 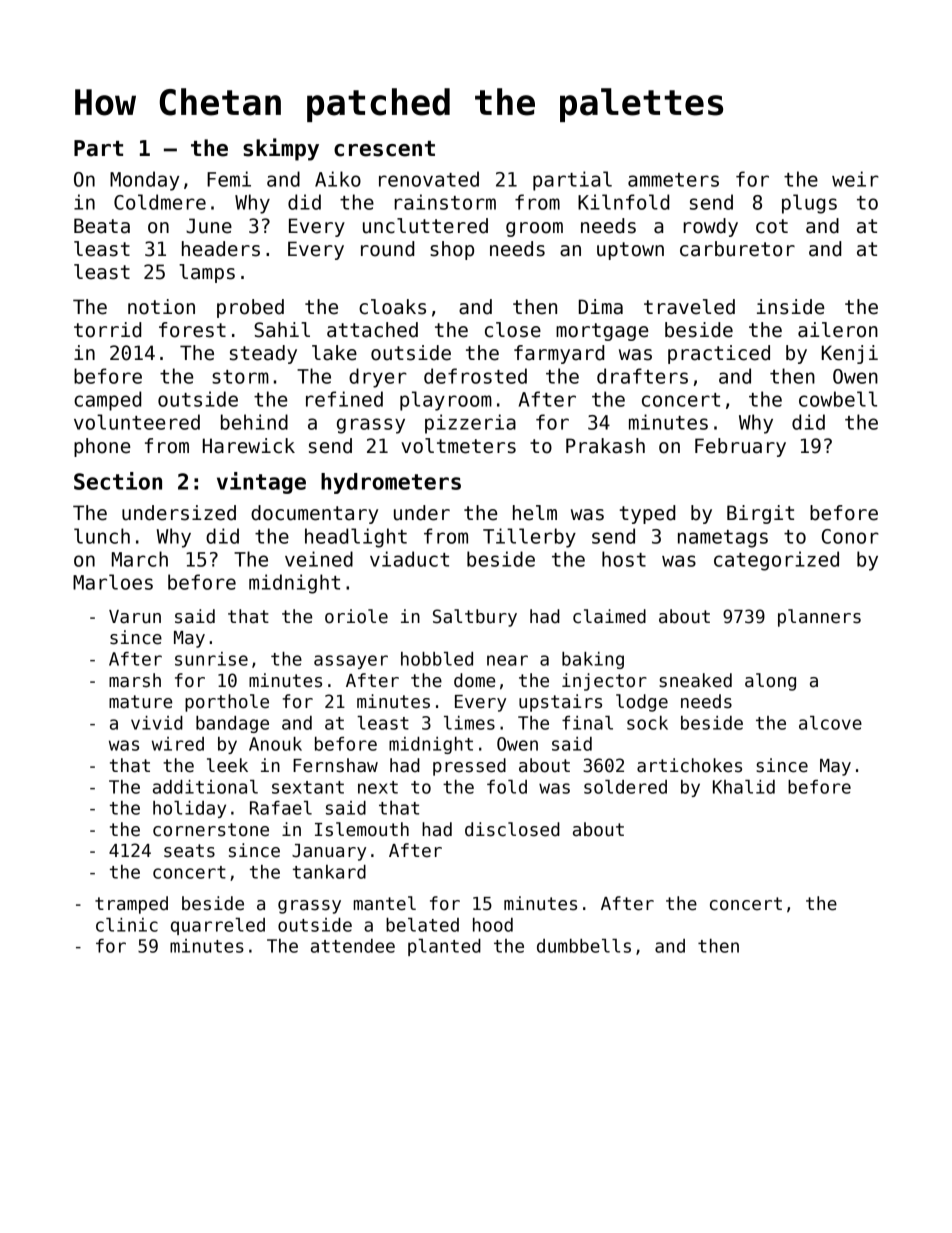 What do you see at coordinates (760, 514) in the page?
I see `Birgit` at bounding box center [760, 514].
